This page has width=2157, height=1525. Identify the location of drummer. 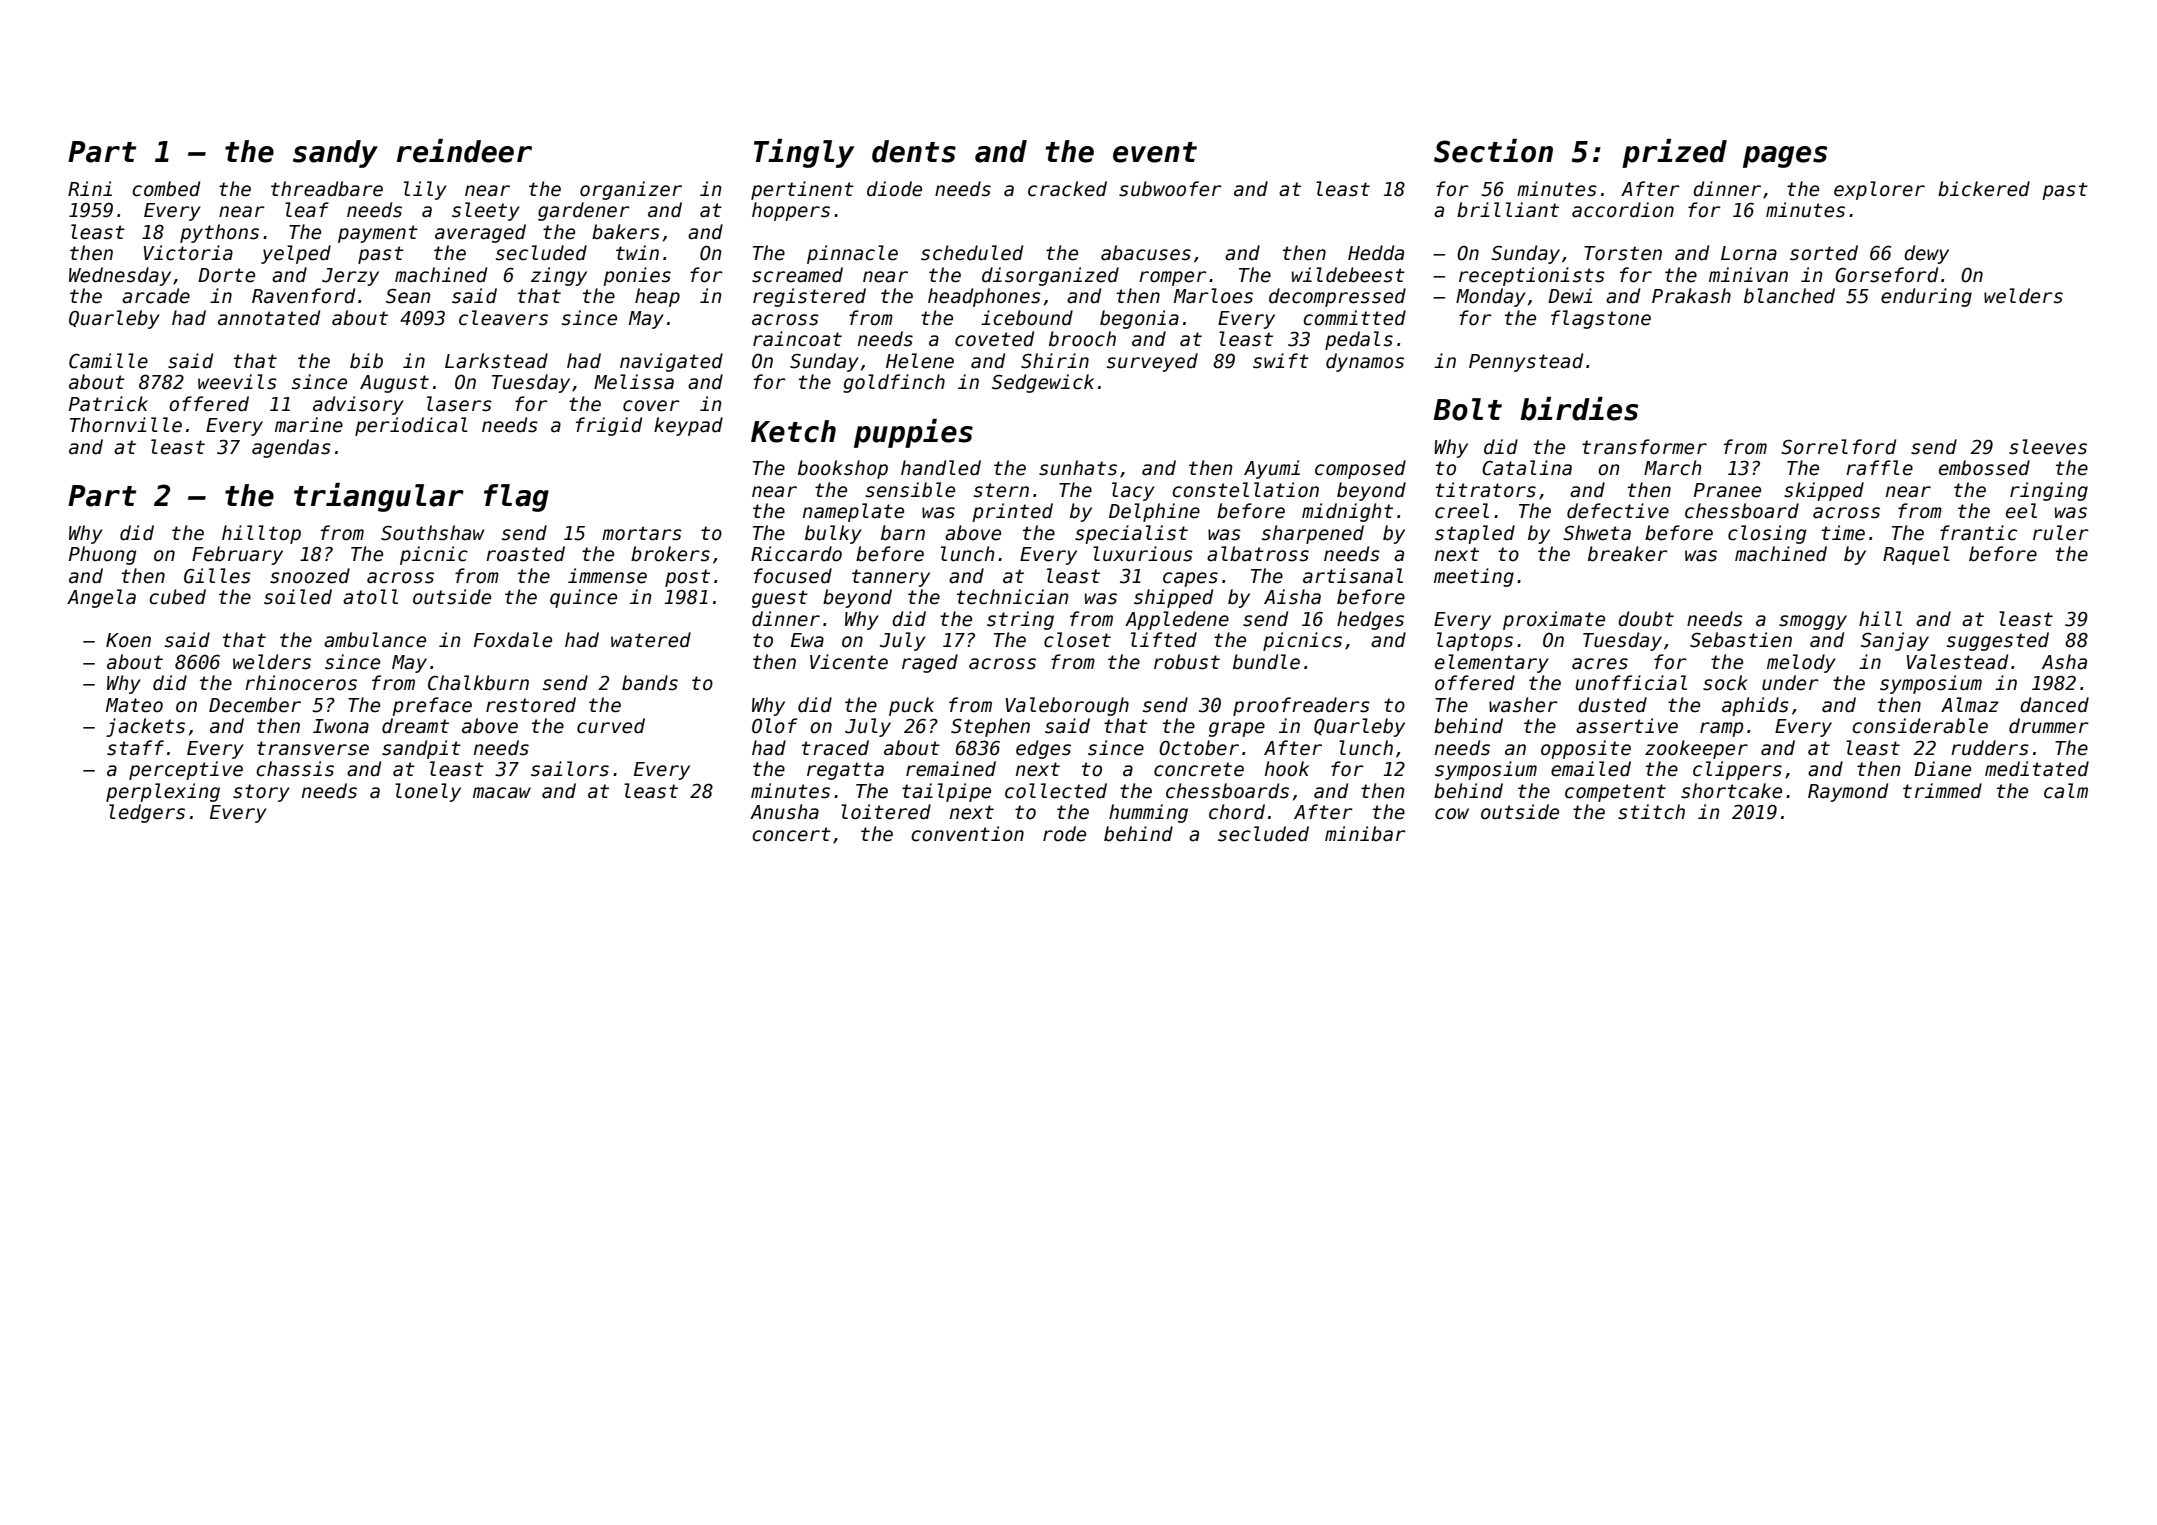
(2049, 726).
